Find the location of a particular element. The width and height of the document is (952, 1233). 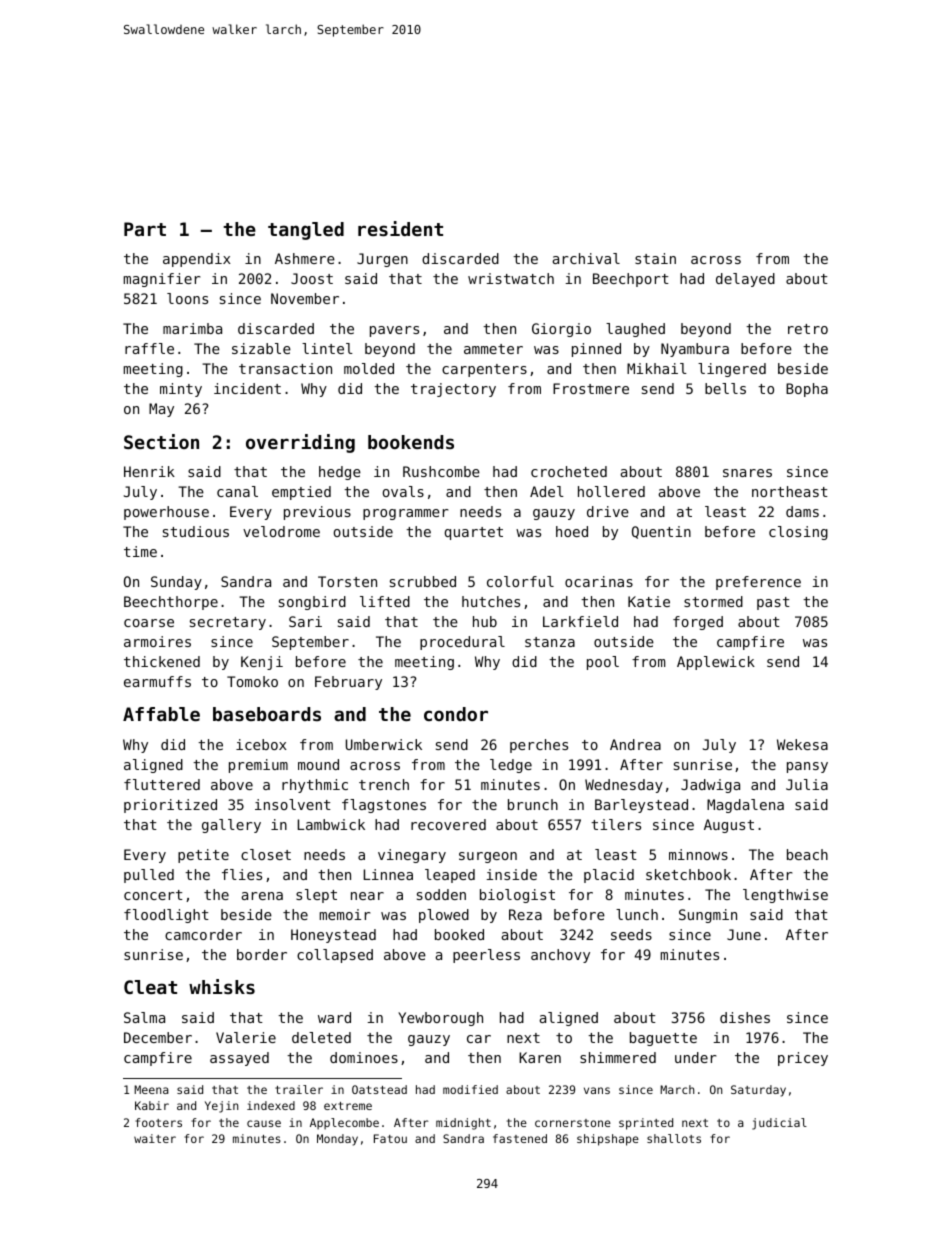

Monday is located at coordinates (337, 1140).
